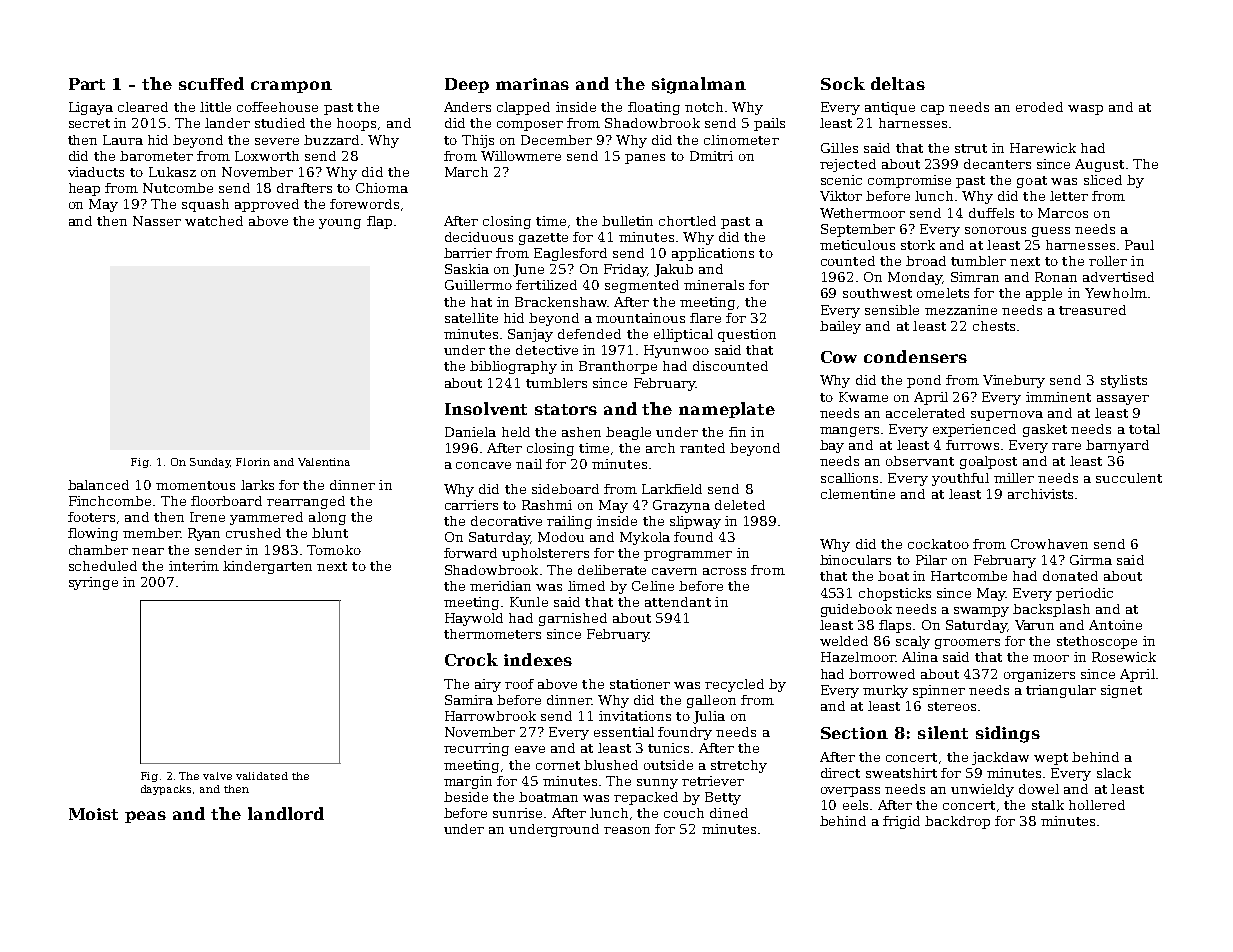  Describe the element at coordinates (210, 463) in the page. I see `Sunday` at that location.
